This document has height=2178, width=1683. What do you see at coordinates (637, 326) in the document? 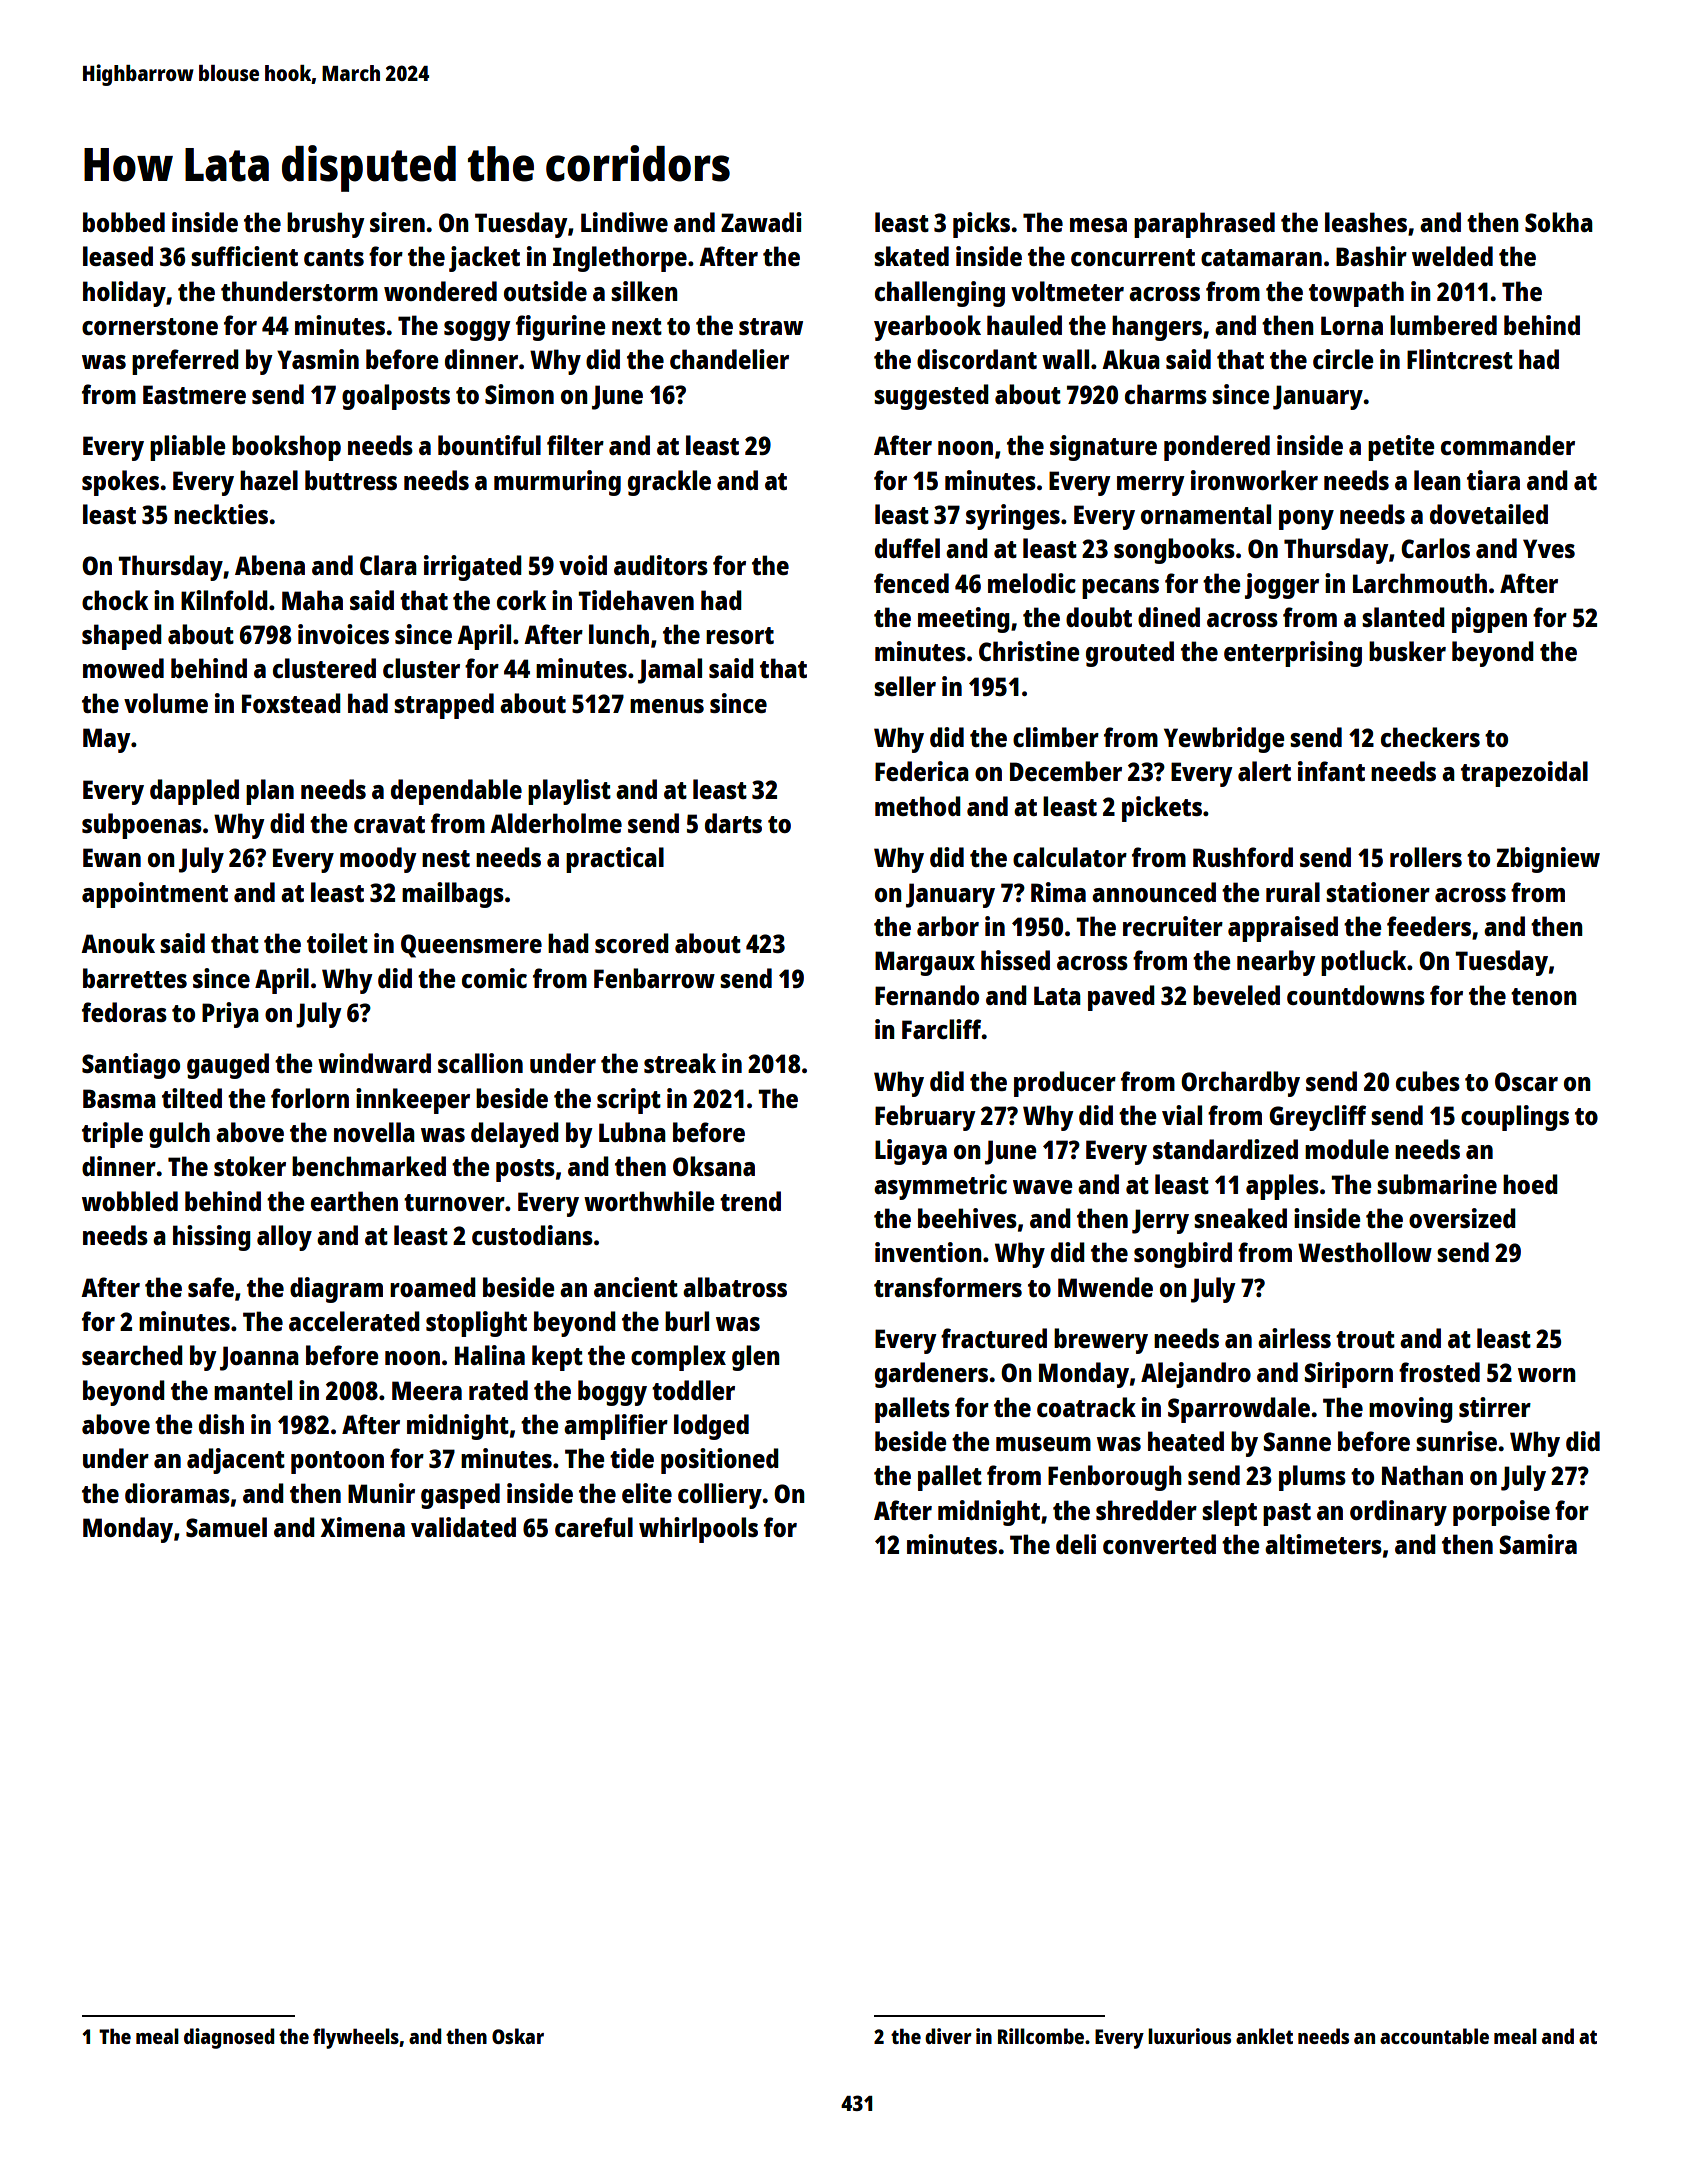
I see `next` at bounding box center [637, 326].
